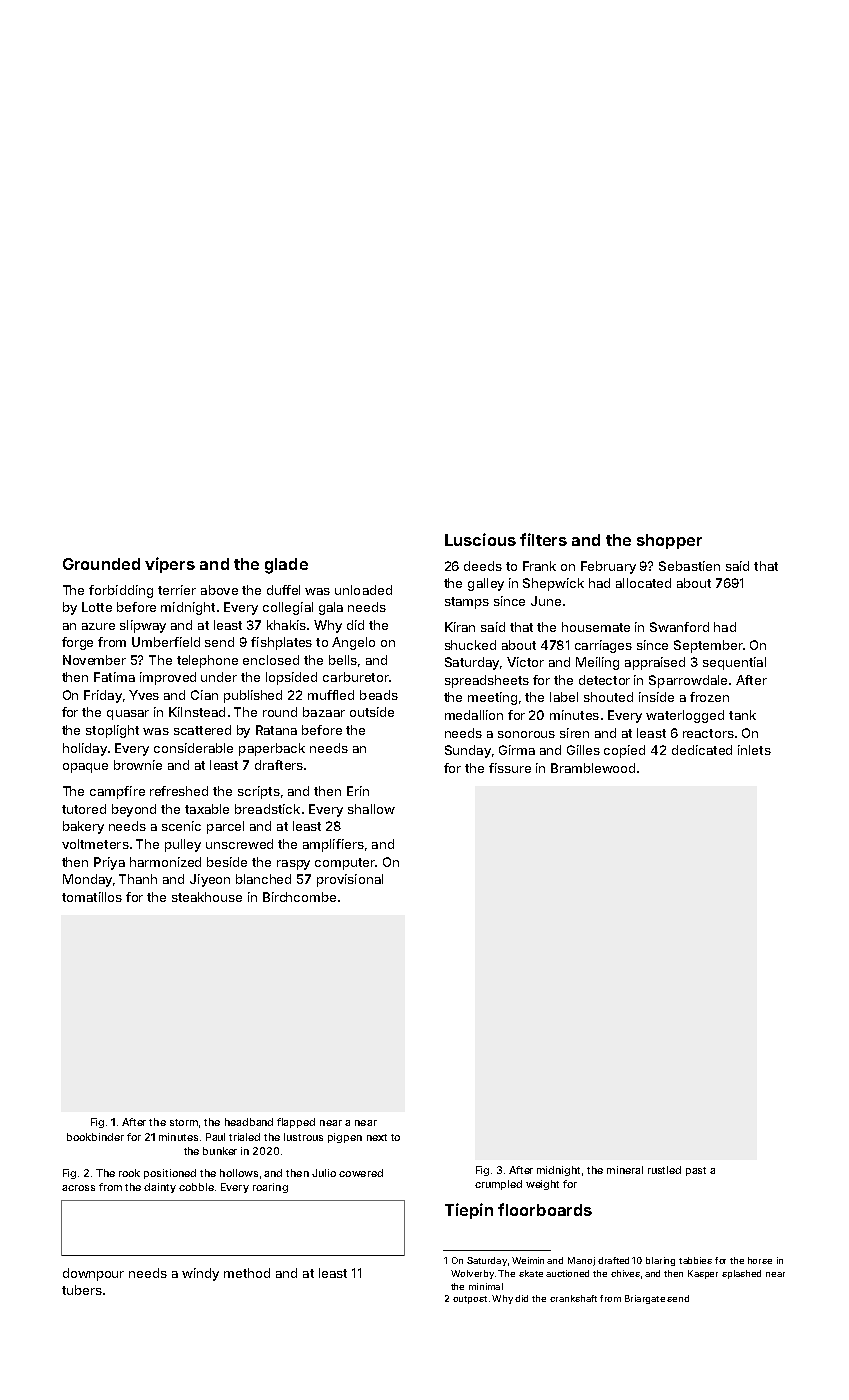  Describe the element at coordinates (109, 863) in the document. I see `Priya` at that location.
